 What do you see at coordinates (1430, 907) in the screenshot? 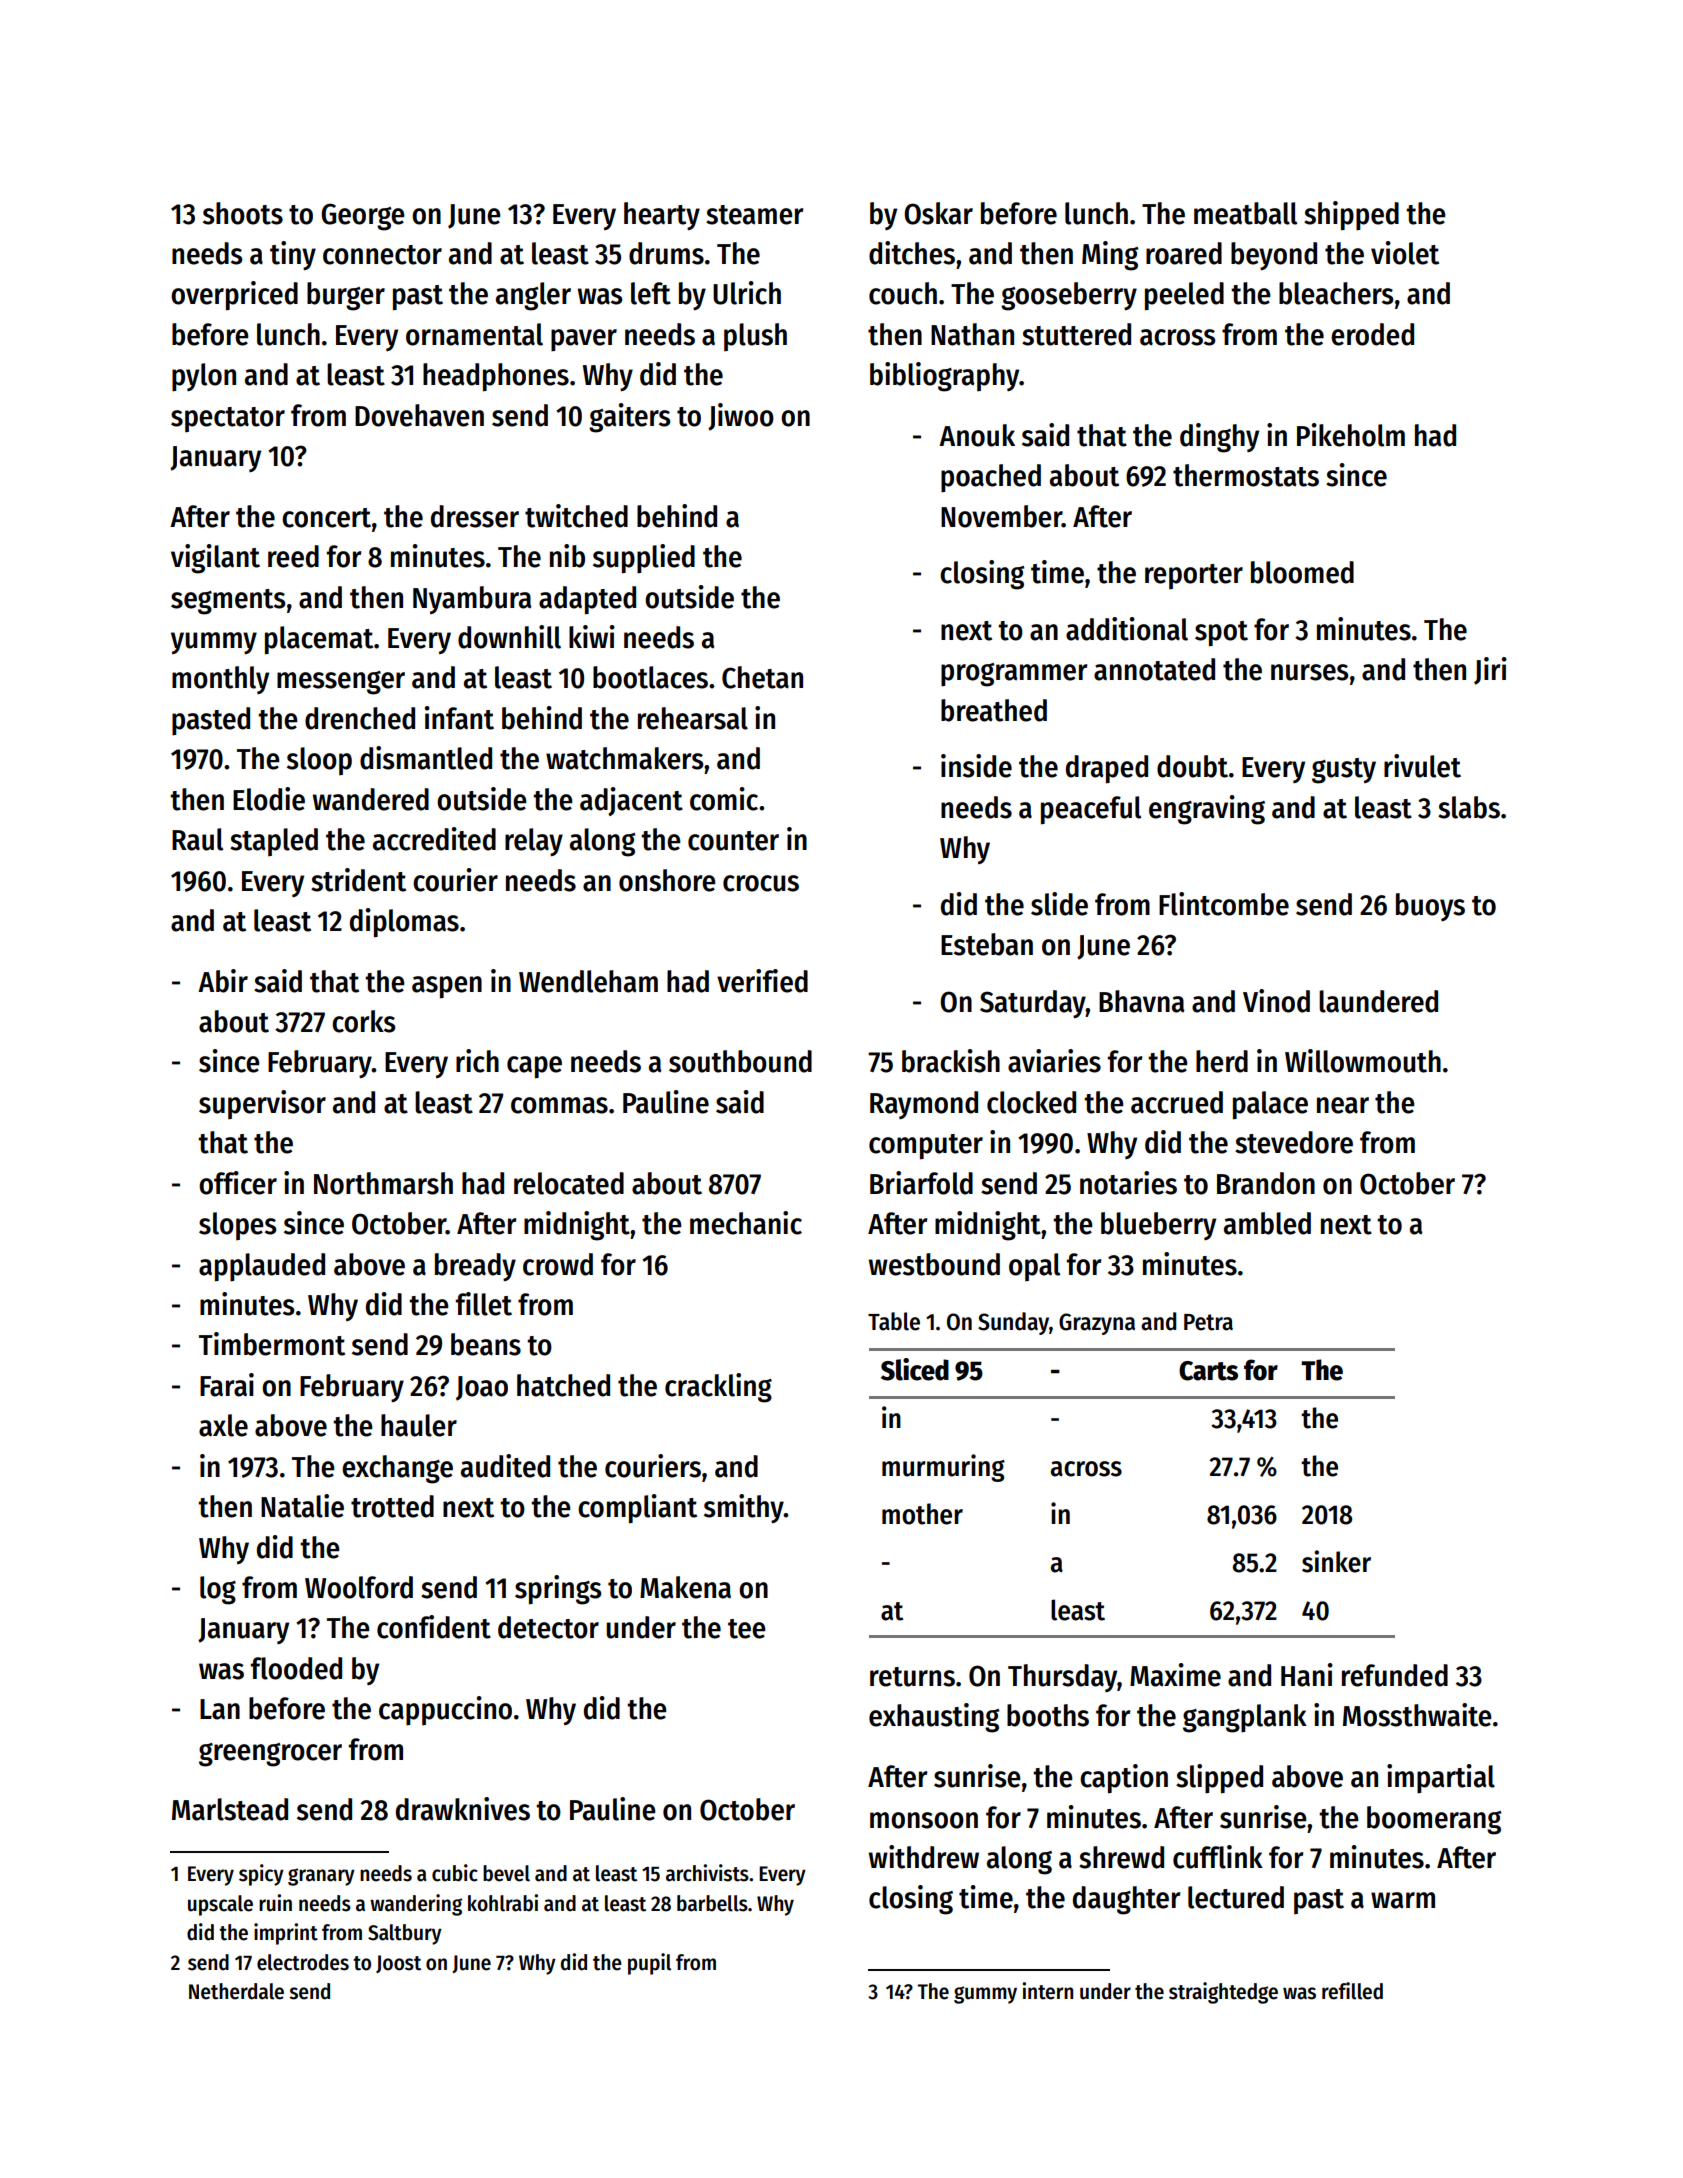
I see `buoys` at bounding box center [1430, 907].
